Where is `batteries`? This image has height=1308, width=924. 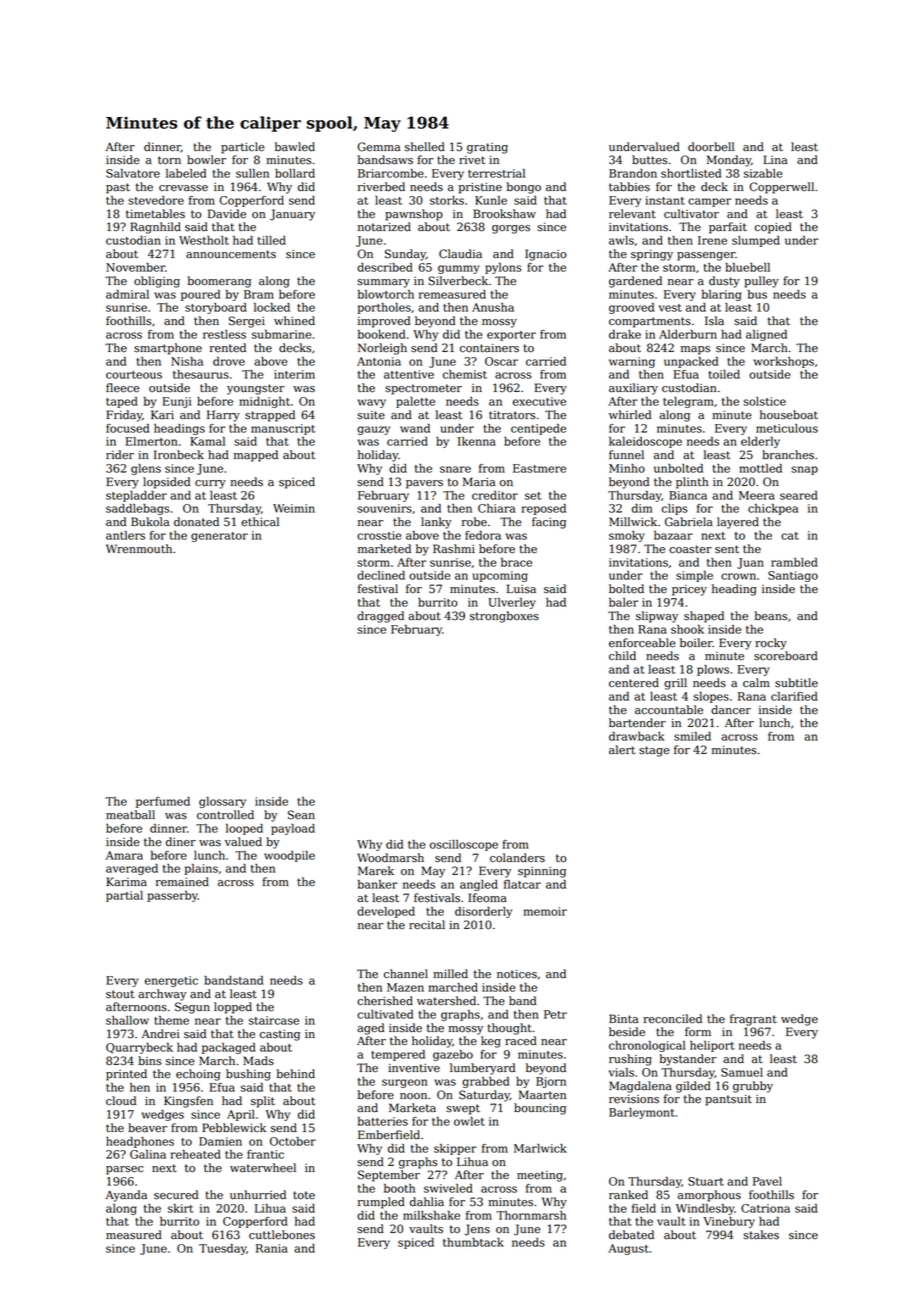 batteries is located at coordinates (383, 1121).
